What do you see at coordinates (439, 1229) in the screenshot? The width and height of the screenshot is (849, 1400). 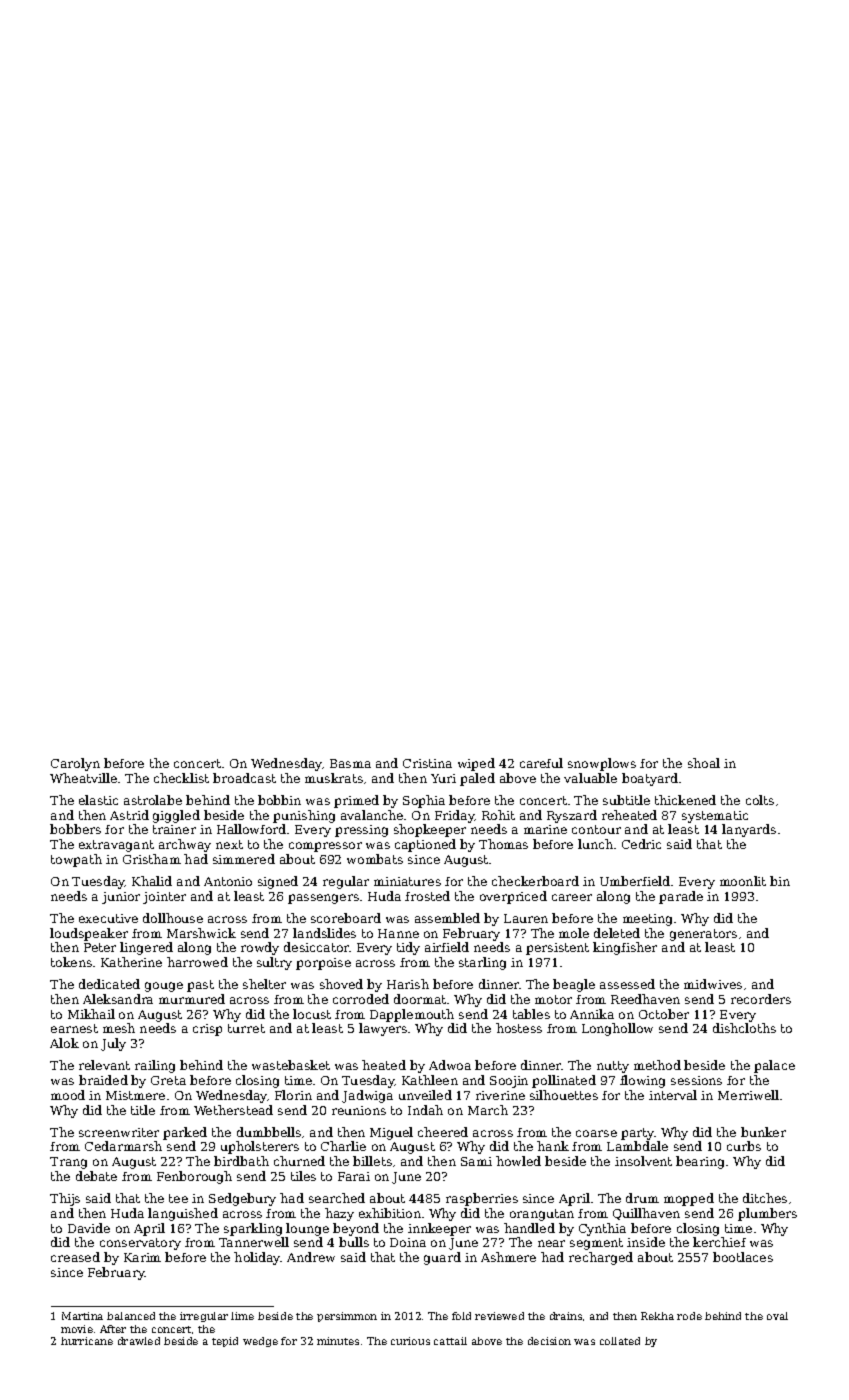 I see `innkeeper` at bounding box center [439, 1229].
